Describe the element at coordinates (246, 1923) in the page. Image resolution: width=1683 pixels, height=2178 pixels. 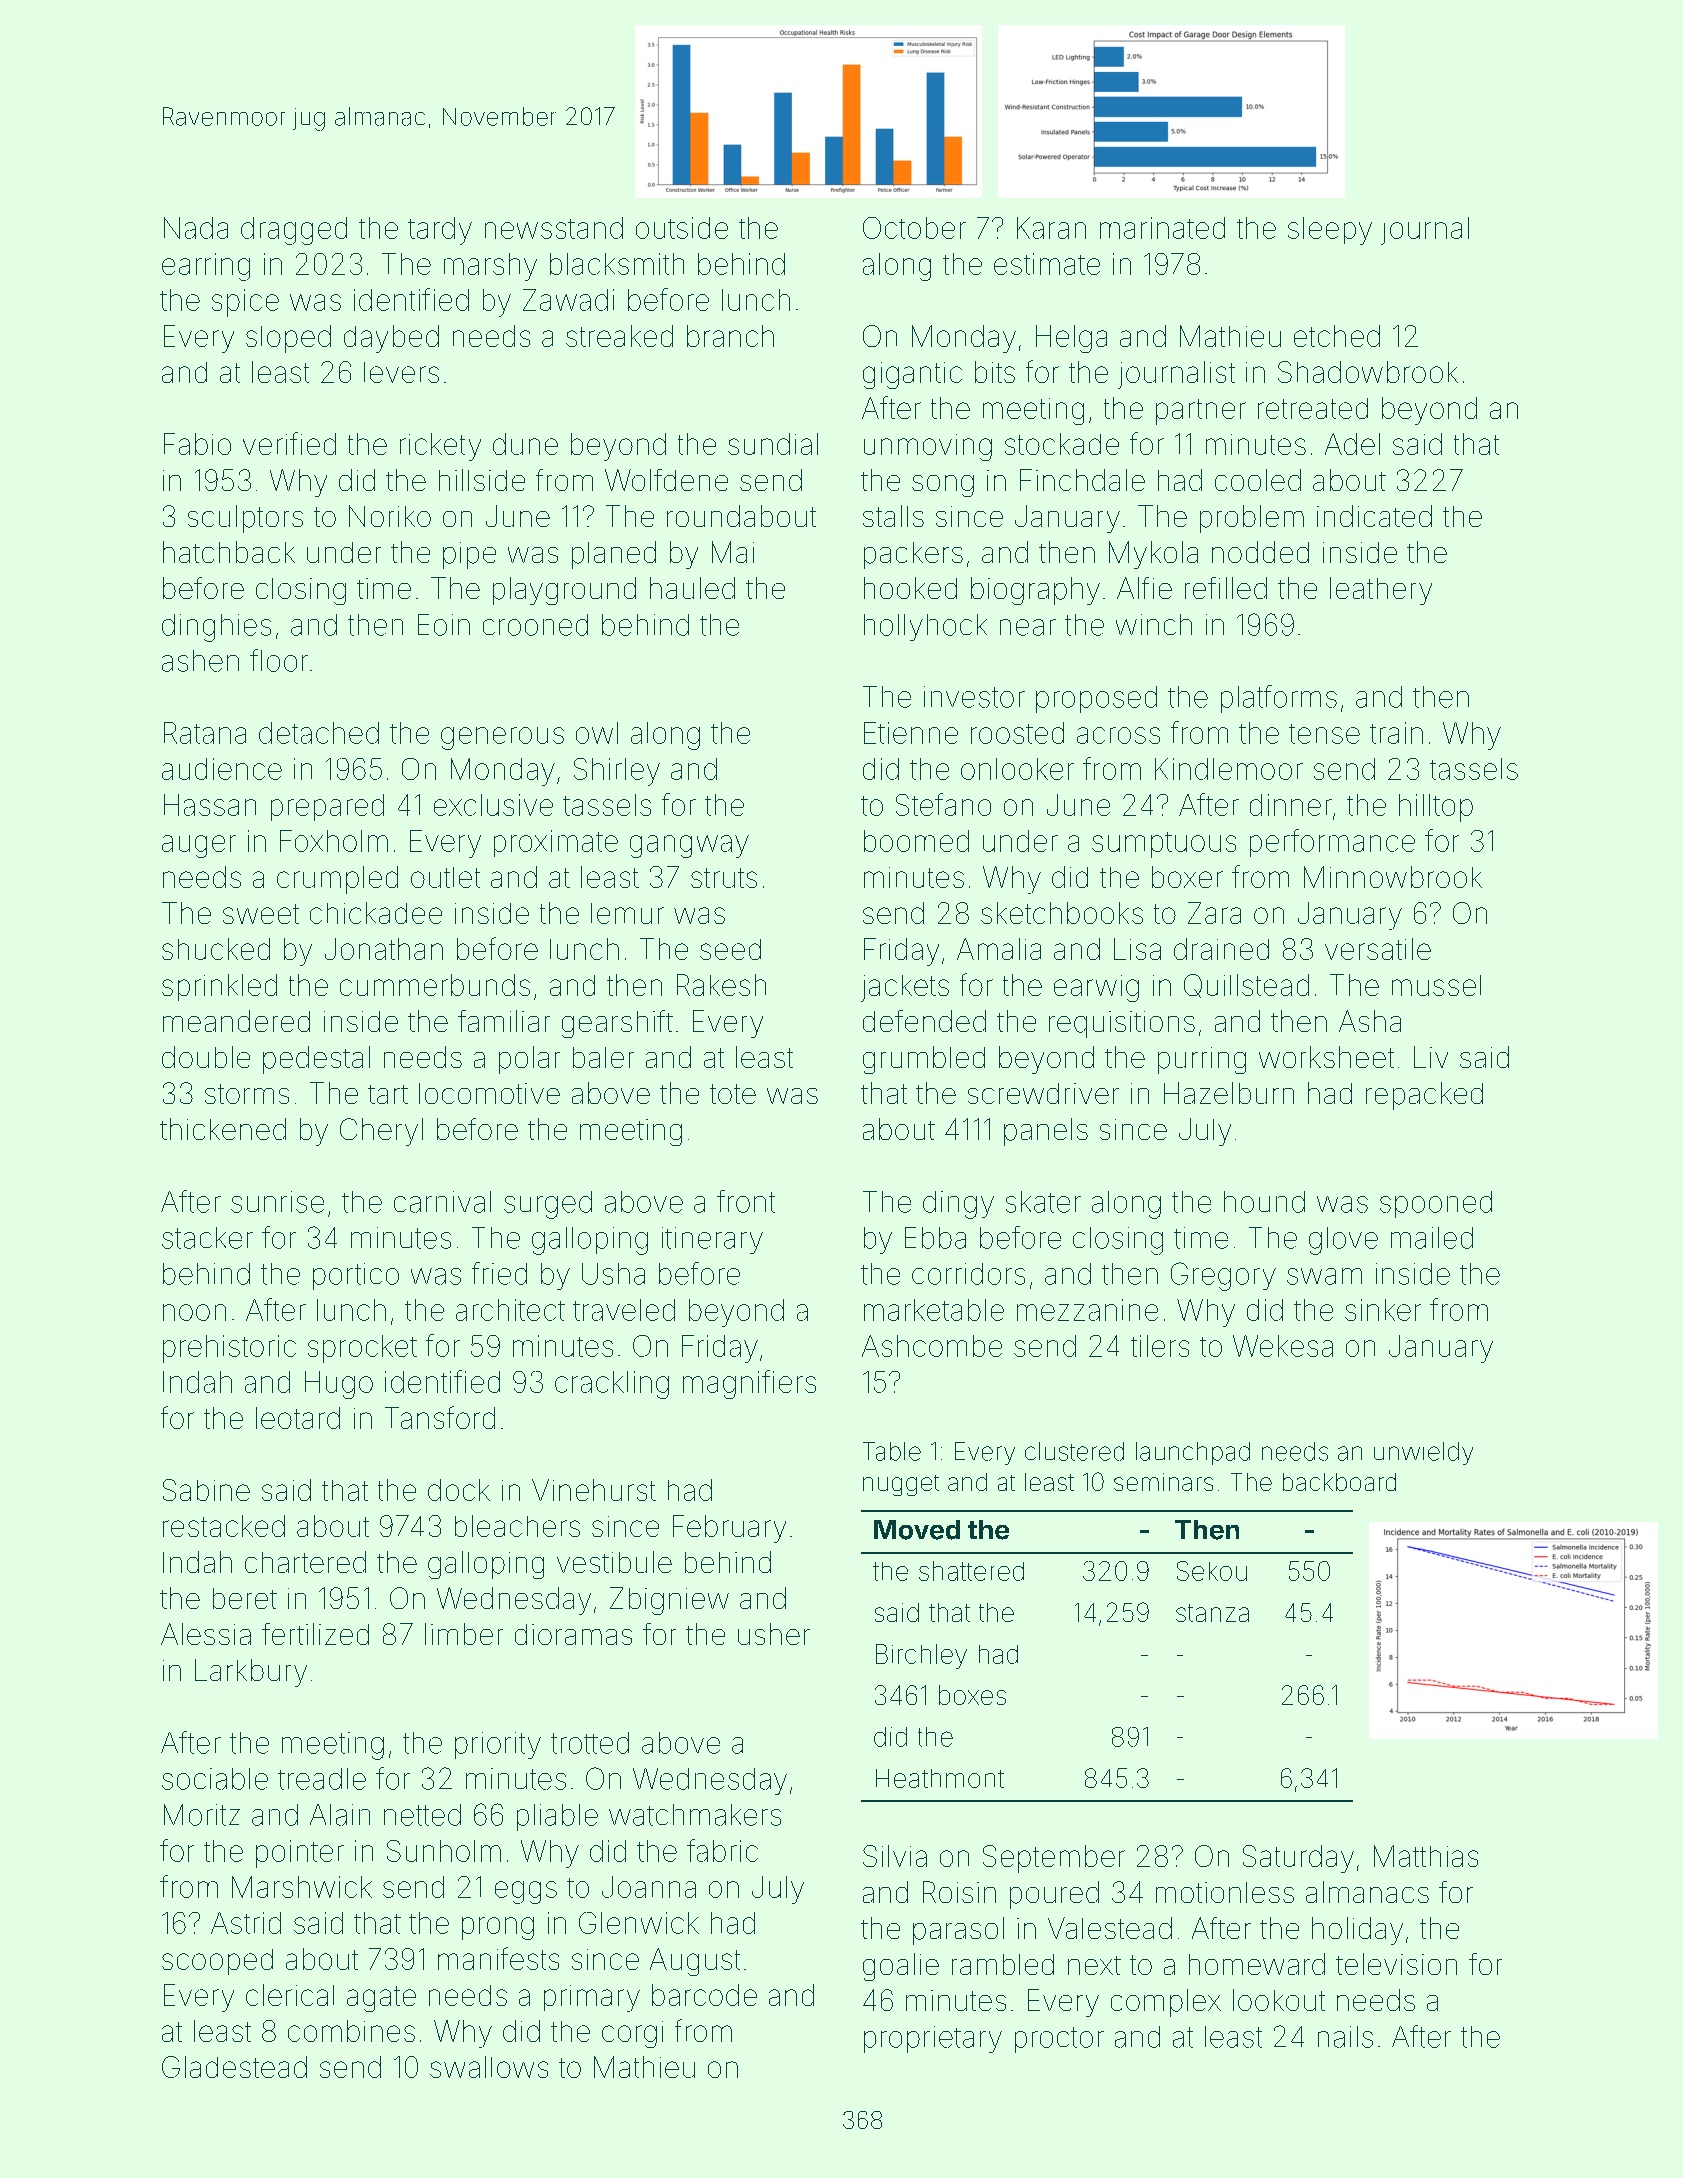
I see `Astrid` at that location.
